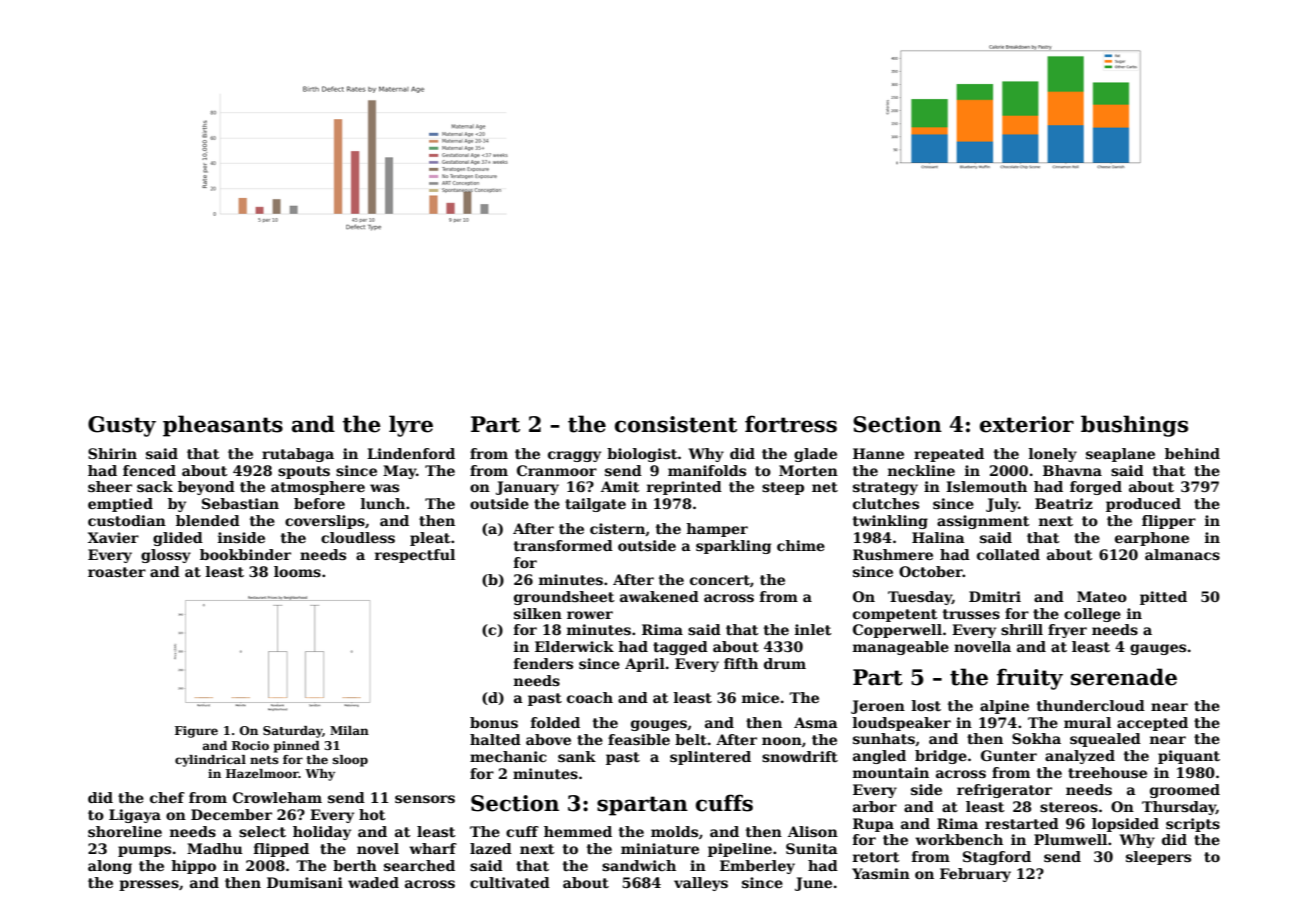 The height and width of the image is (924, 1308). I want to click on Plumwell, so click(1070, 839).
